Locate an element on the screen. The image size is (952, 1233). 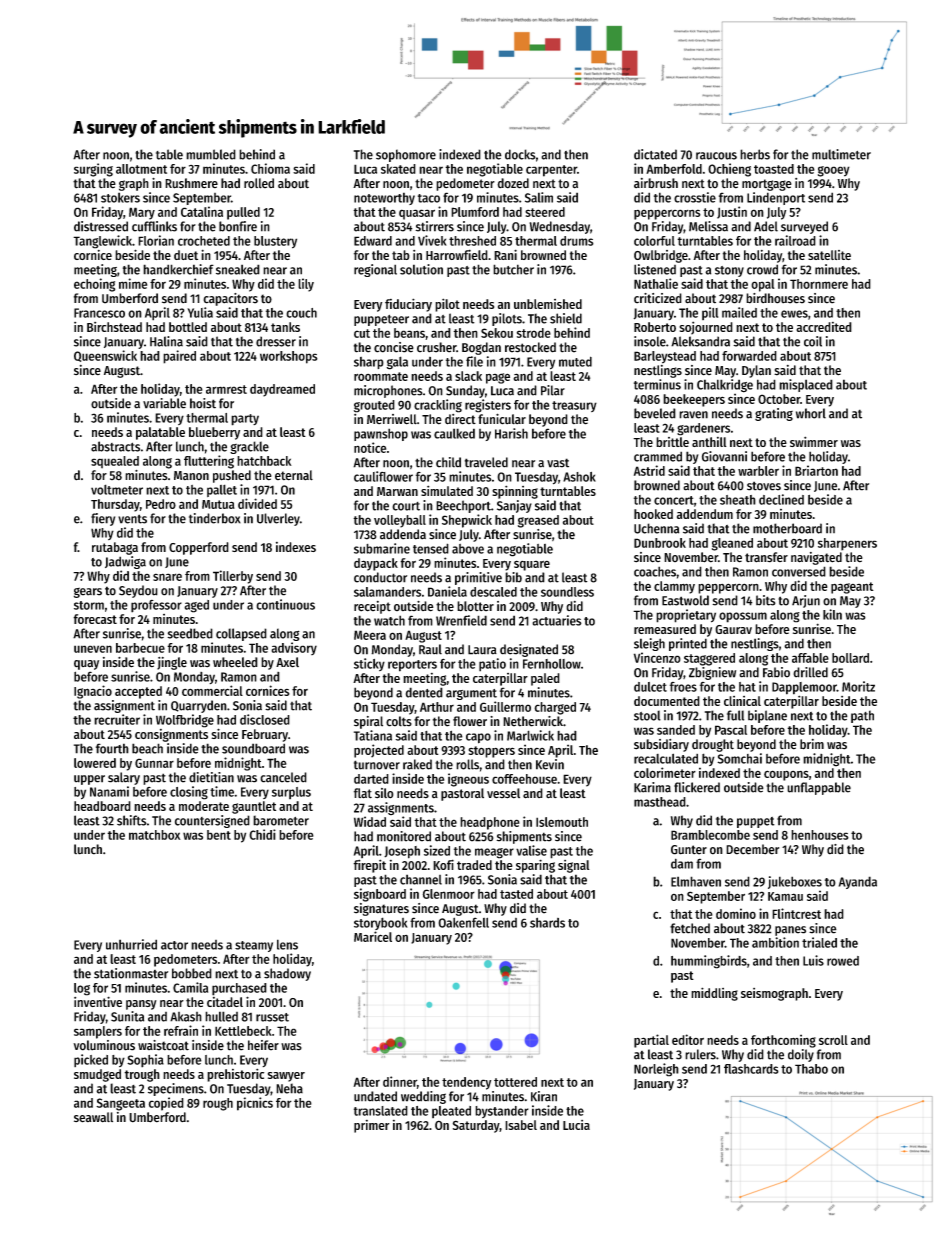
echoing is located at coordinates (94, 285).
